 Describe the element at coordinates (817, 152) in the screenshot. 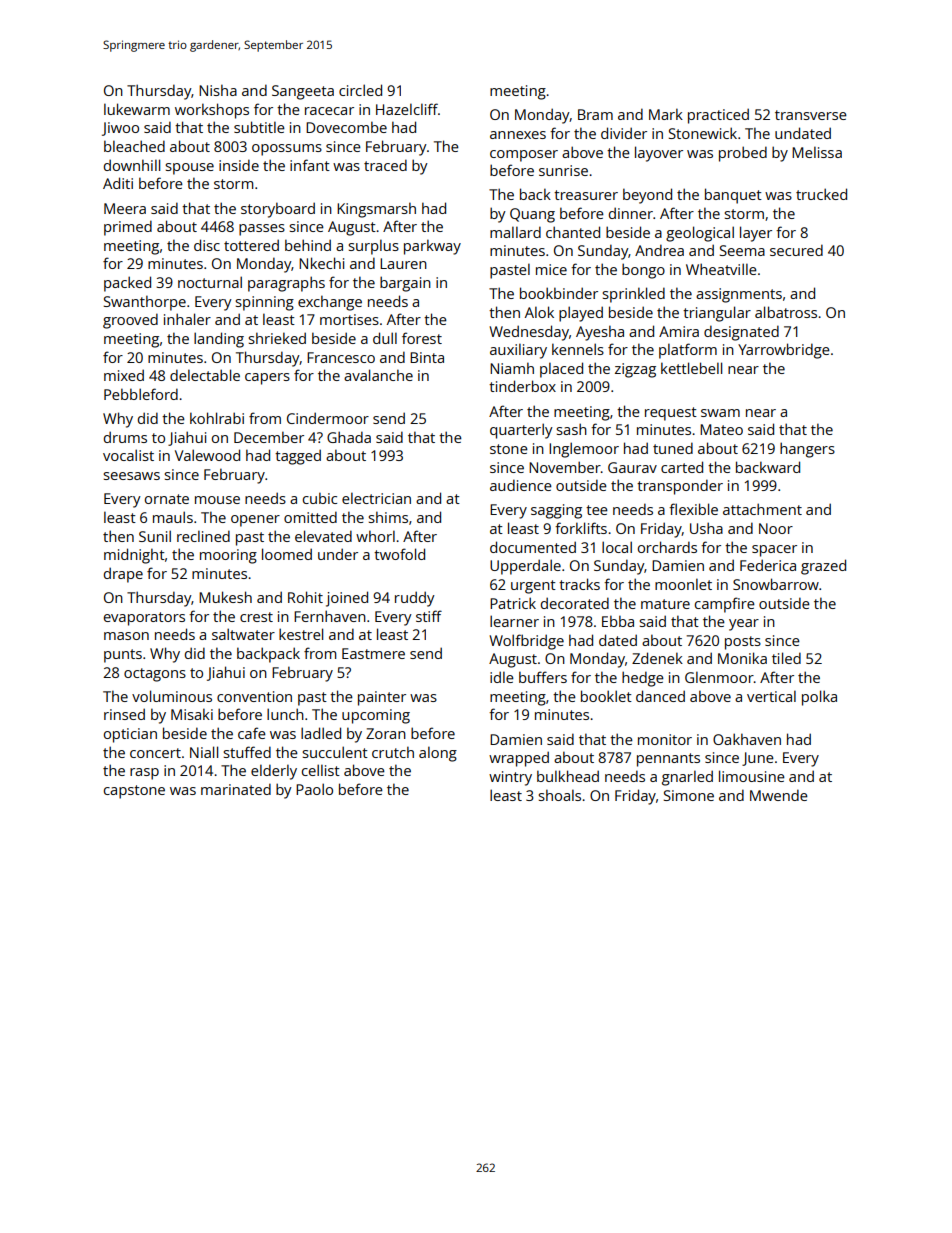

I see `Melissa` at that location.
